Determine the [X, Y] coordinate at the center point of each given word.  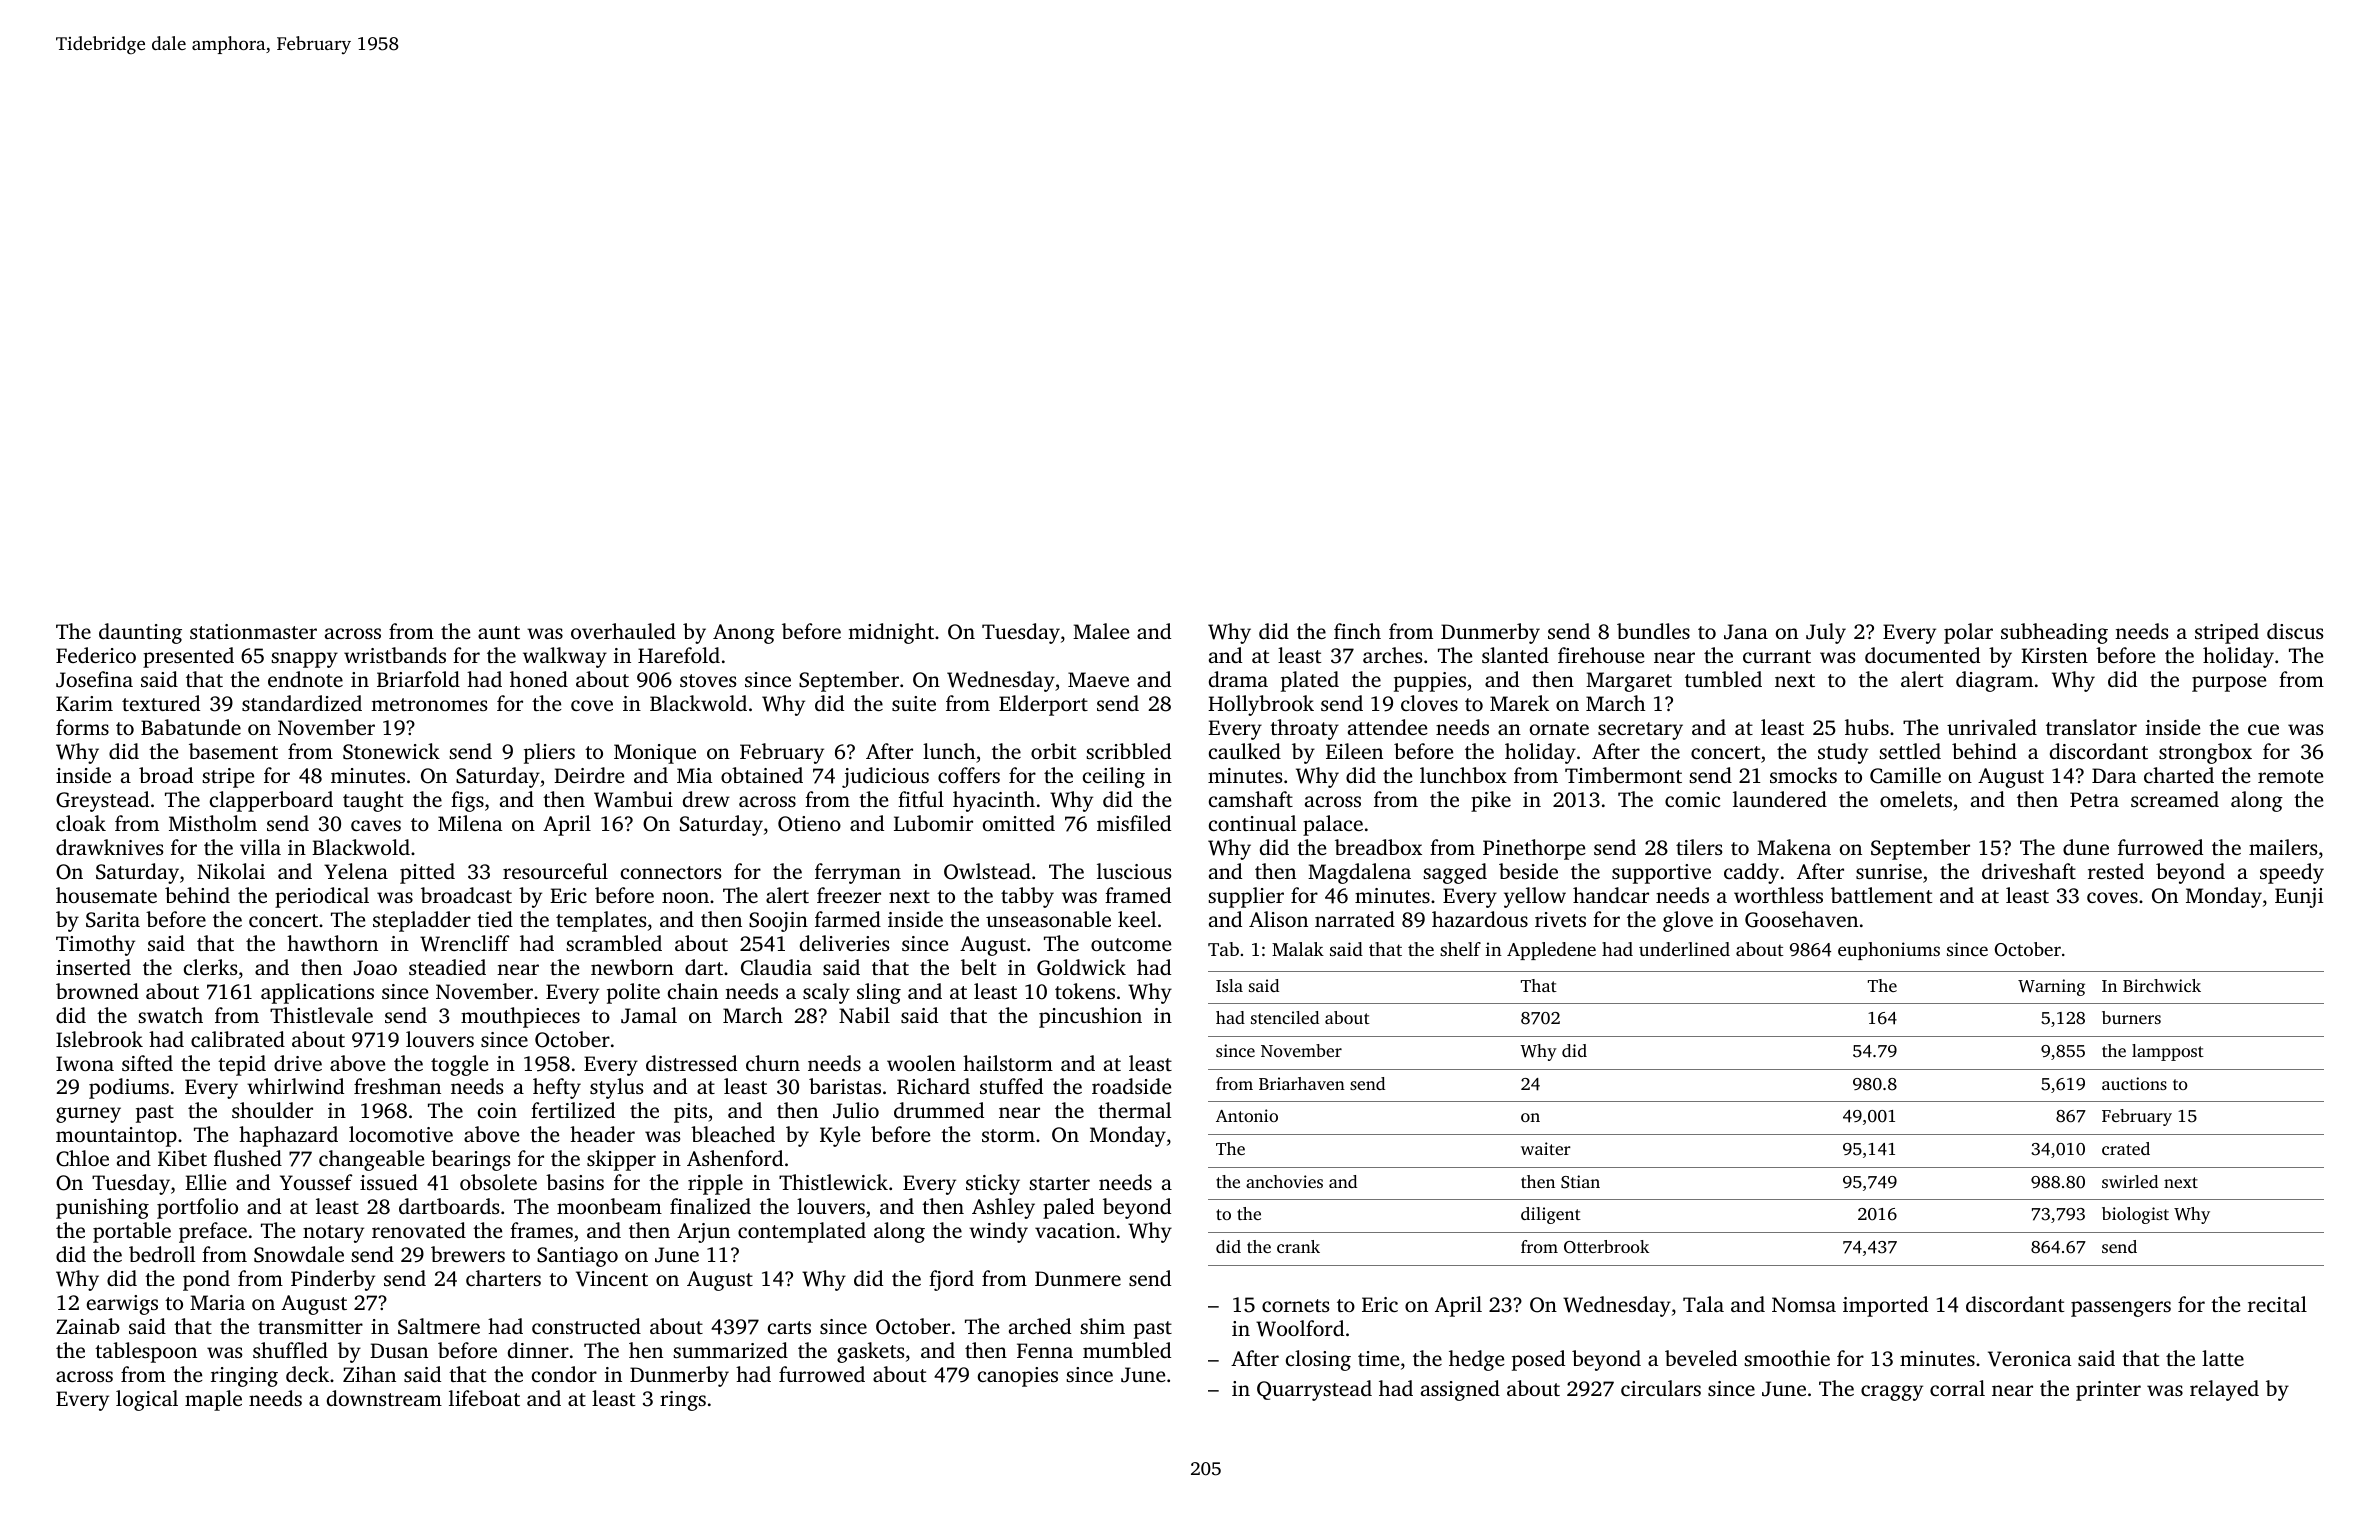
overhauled [623, 631]
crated [2126, 1148]
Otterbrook [1606, 1247]
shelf [1460, 949]
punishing [102, 1208]
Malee [1101, 631]
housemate [106, 895]
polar [1968, 633]
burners [2131, 1017]
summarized [730, 1350]
